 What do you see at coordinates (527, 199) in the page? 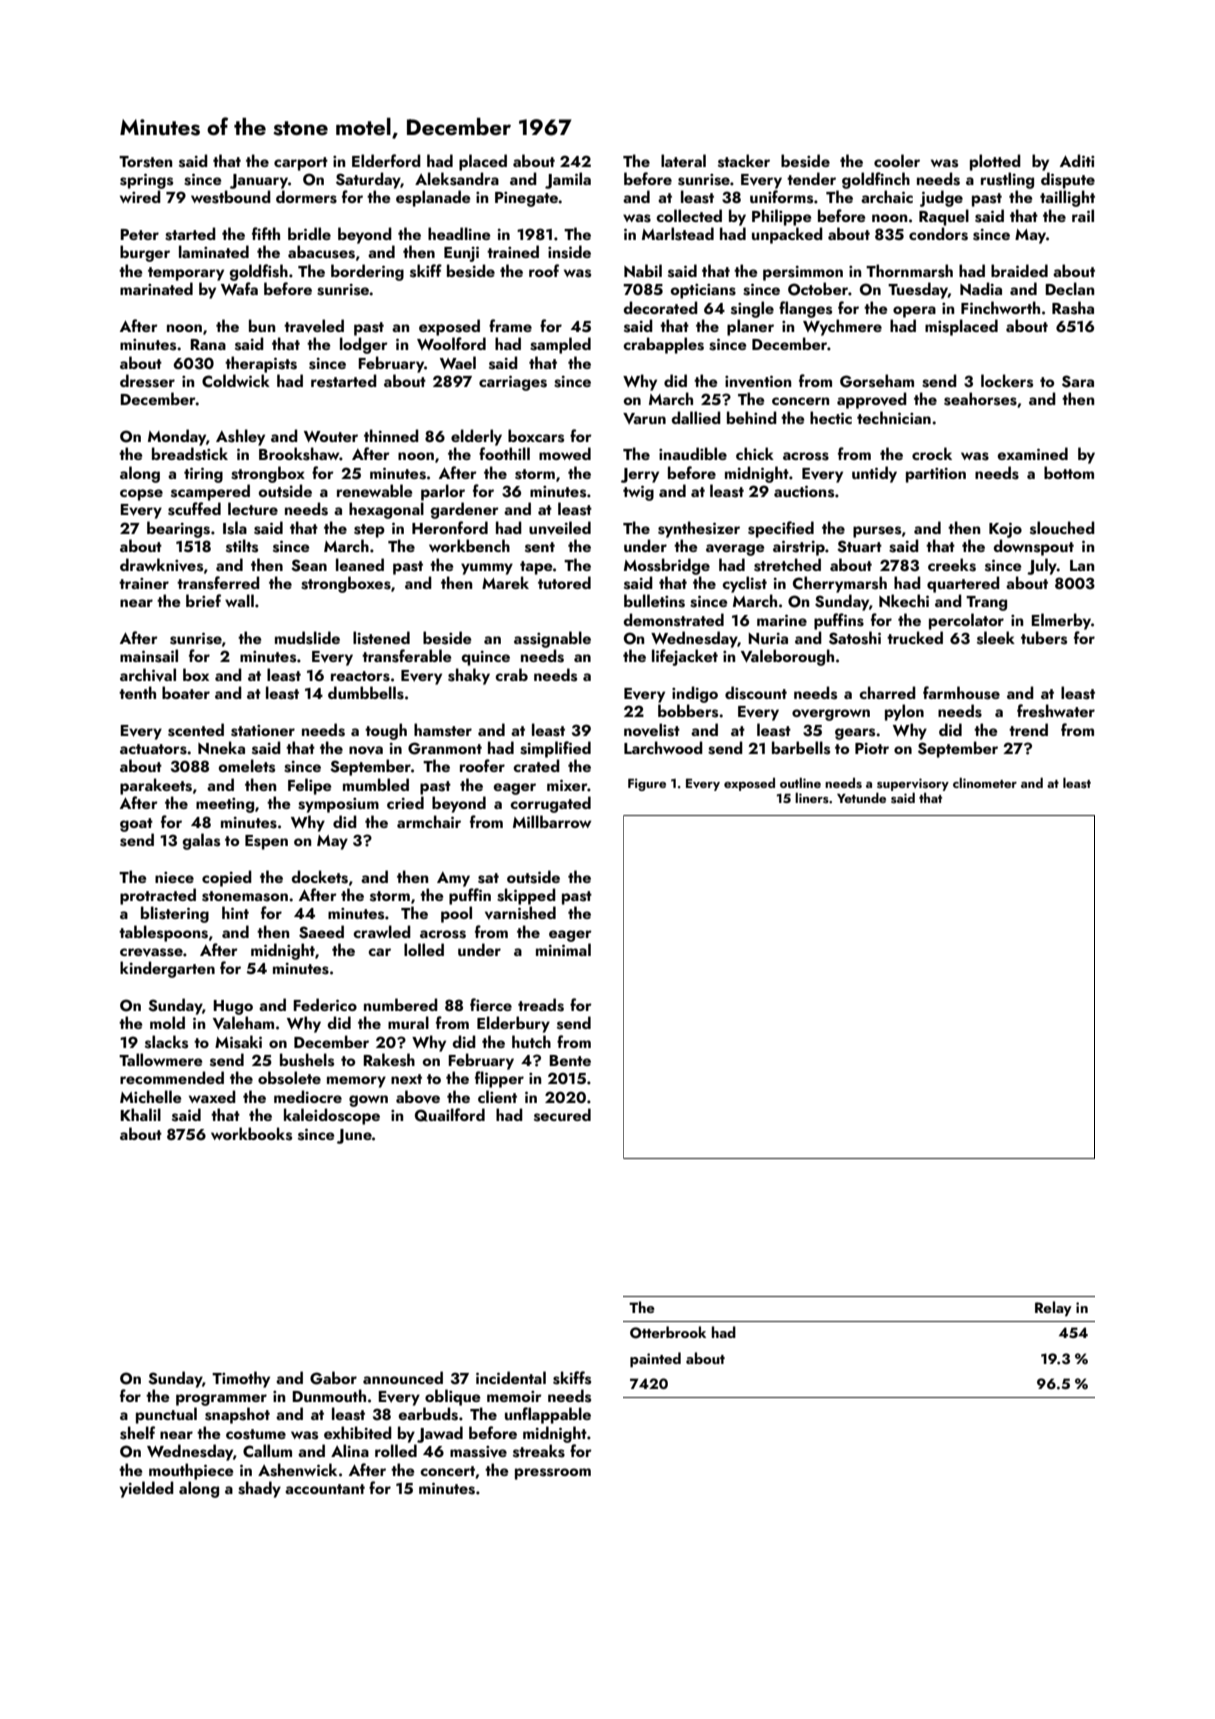
I see `Pinegate` at bounding box center [527, 199].
